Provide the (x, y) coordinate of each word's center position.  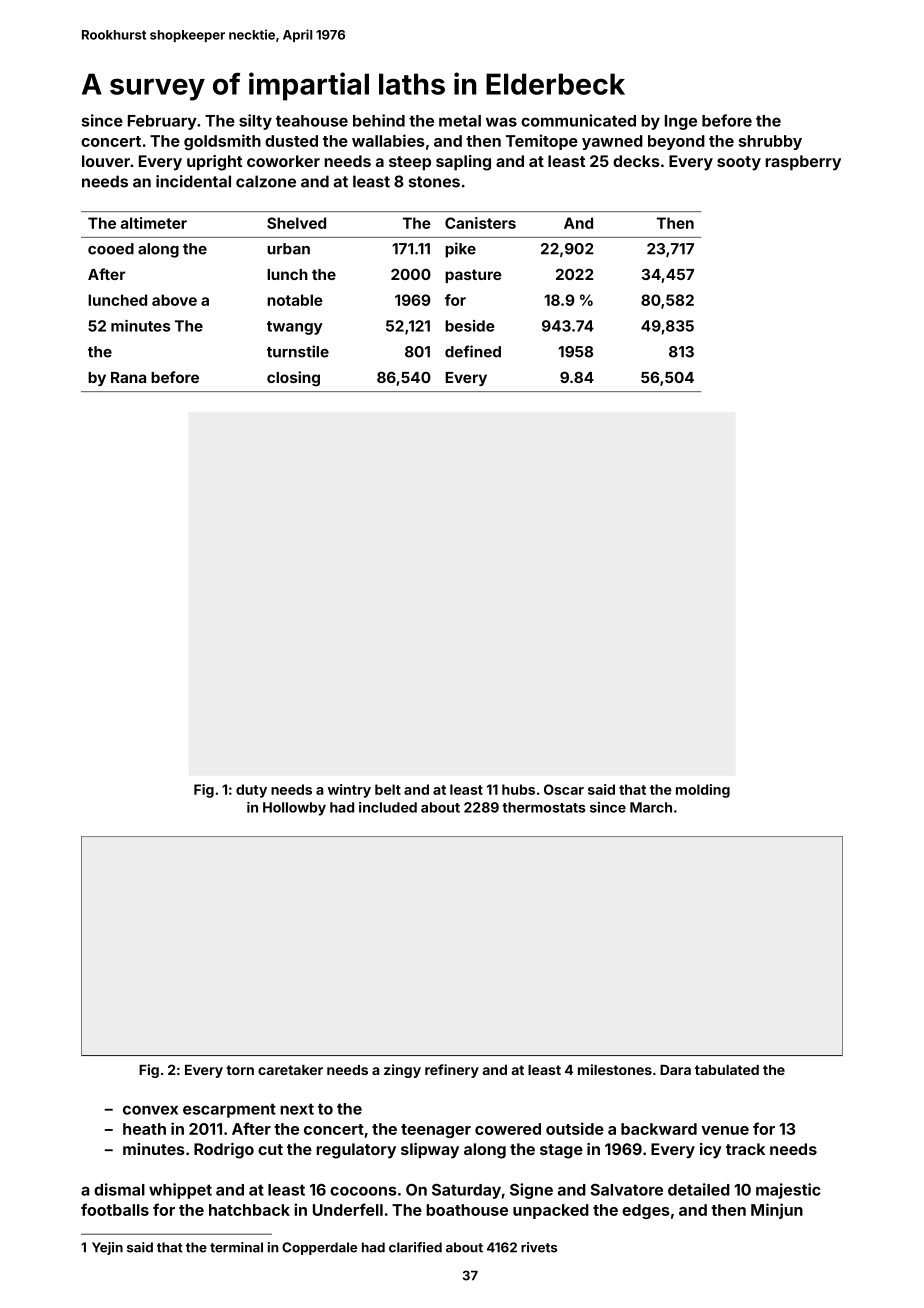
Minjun (777, 1211)
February (162, 122)
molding (703, 791)
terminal (236, 1247)
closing (293, 379)
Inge (681, 122)
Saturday (466, 1191)
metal (460, 121)
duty (251, 791)
